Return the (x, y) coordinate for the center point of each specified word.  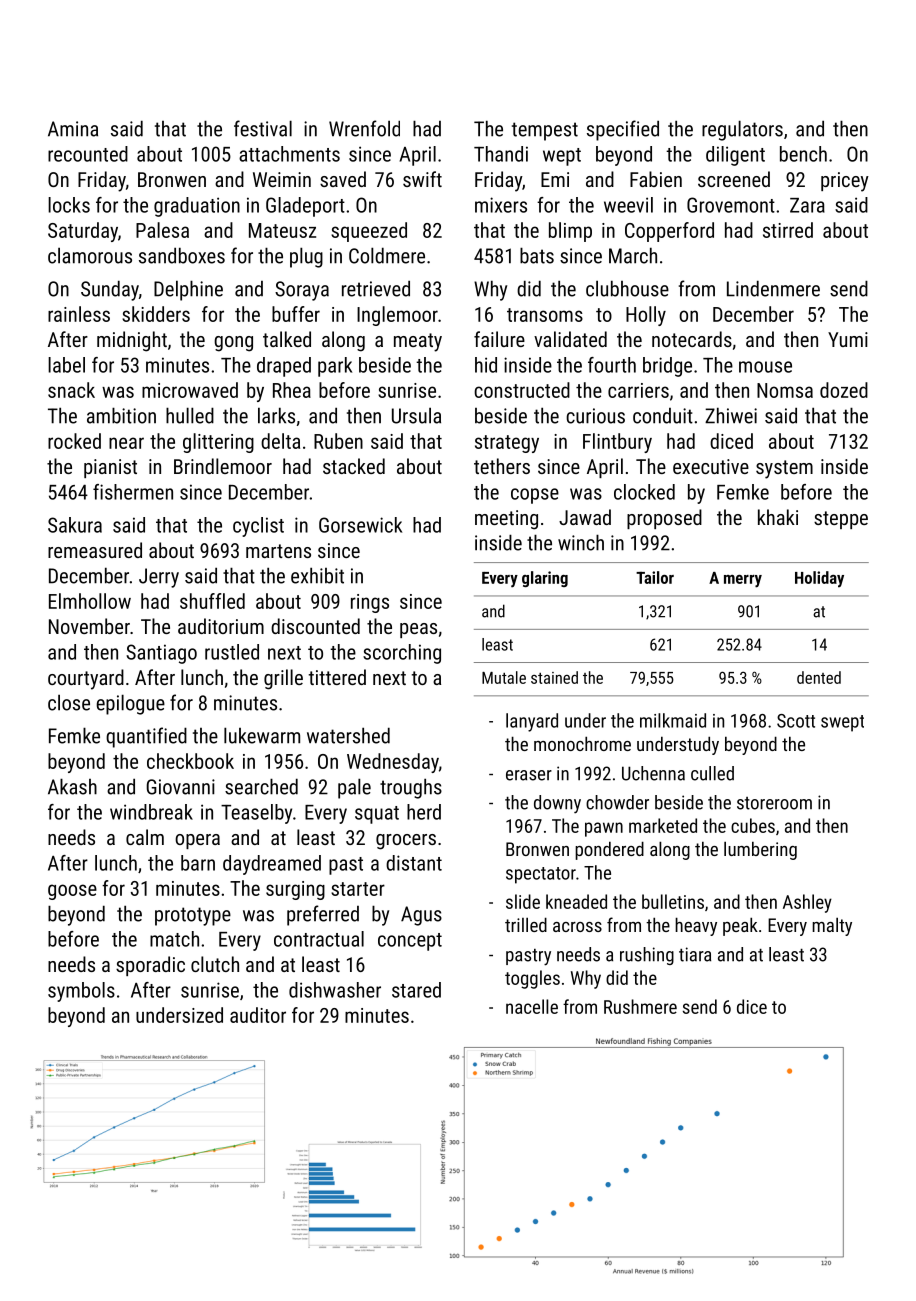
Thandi (501, 154)
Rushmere (640, 1006)
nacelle (532, 1006)
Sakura (75, 525)
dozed (844, 390)
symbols (81, 992)
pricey (845, 182)
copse (535, 496)
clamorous (90, 255)
